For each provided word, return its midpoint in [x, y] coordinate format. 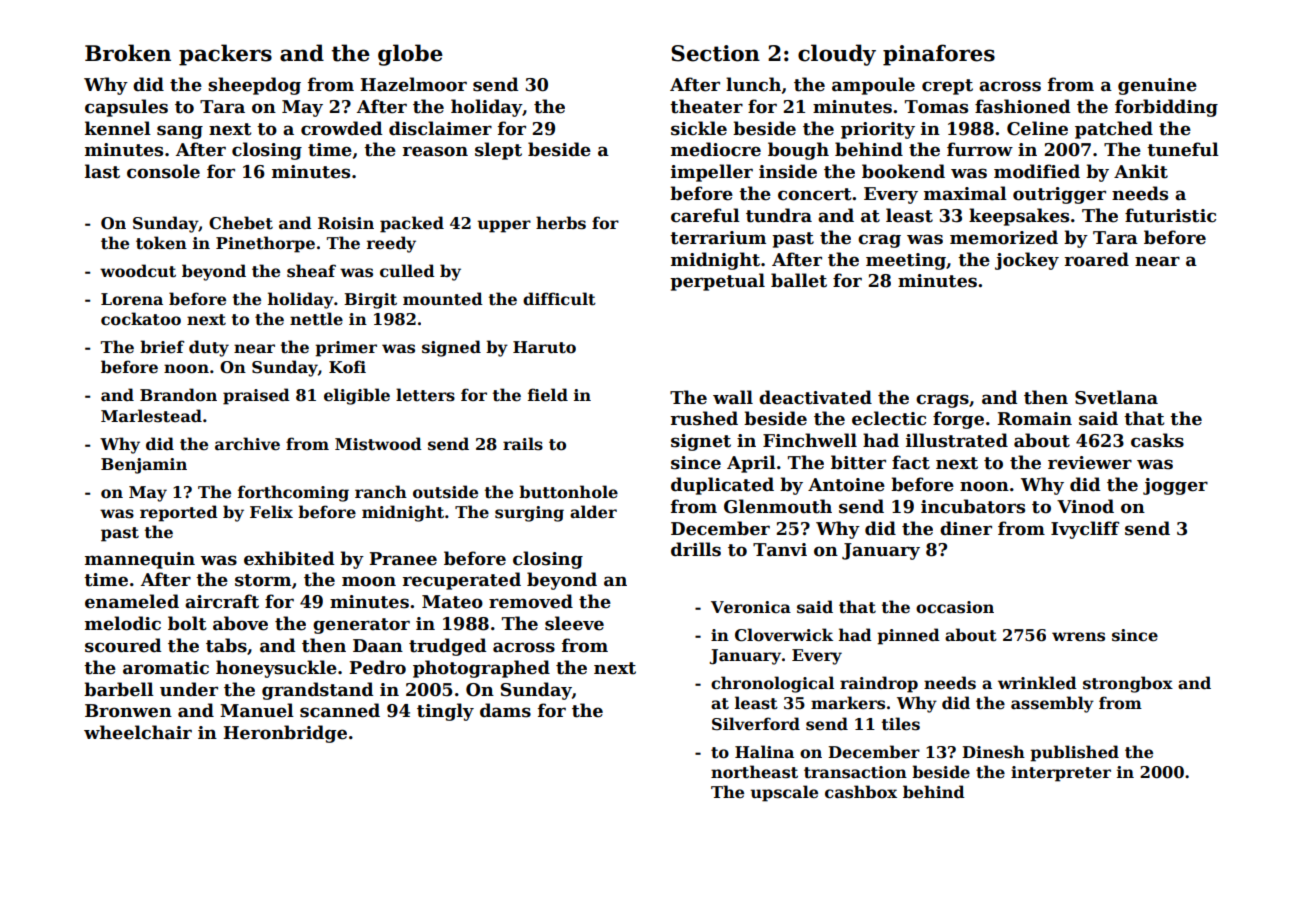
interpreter [1061, 774]
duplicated [722, 486]
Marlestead [151, 416]
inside [788, 171]
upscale [784, 793]
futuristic [1170, 215]
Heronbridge [285, 734]
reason [435, 151]
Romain [1034, 419]
